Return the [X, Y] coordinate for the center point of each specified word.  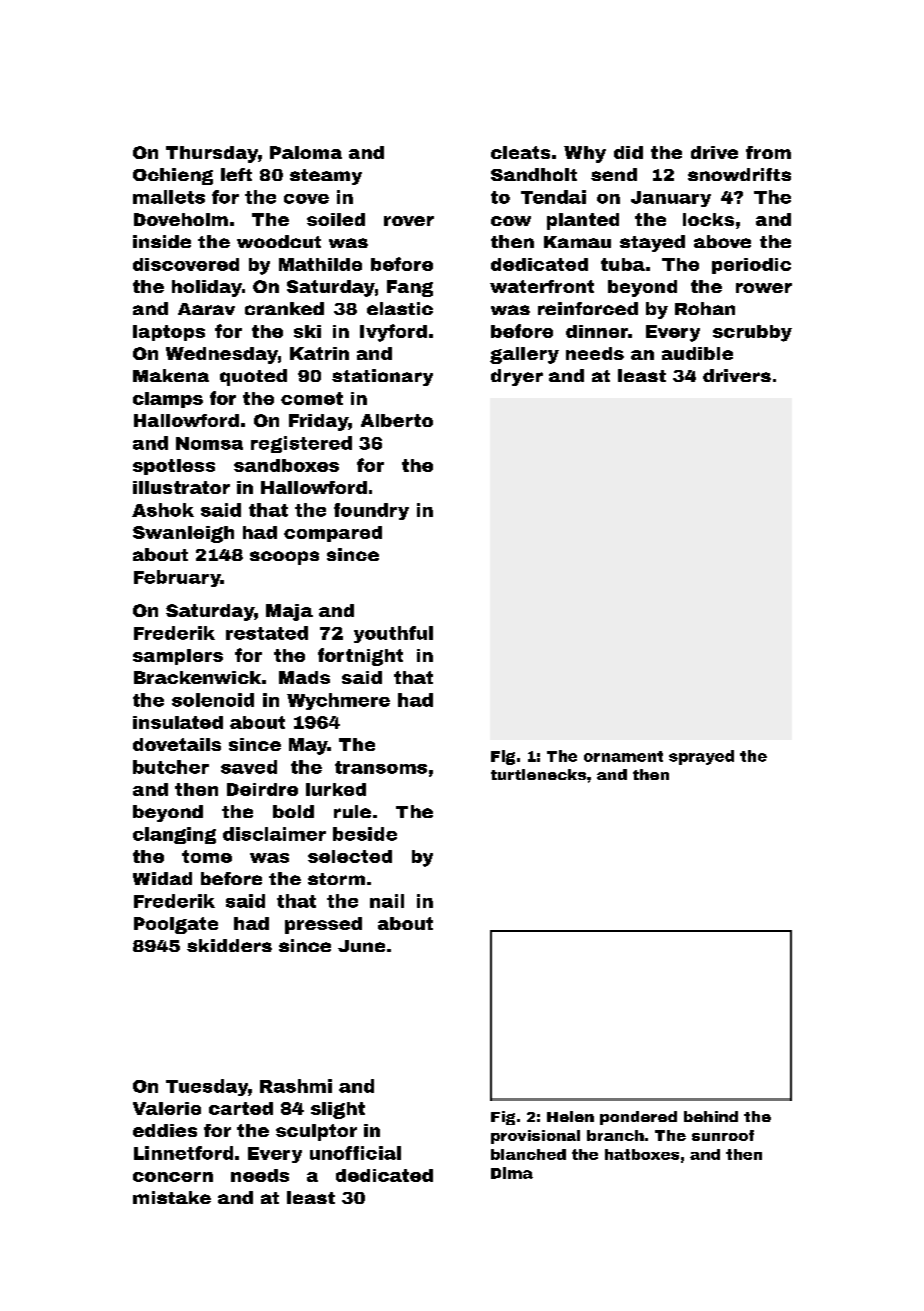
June [361, 946]
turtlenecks [538, 774]
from [768, 152]
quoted [253, 377]
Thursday [212, 154]
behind [711, 1116]
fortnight [360, 657]
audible [697, 353]
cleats [520, 152]
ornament [623, 756]
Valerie [167, 1108]
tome [207, 856]
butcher [171, 767]
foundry [371, 511]
